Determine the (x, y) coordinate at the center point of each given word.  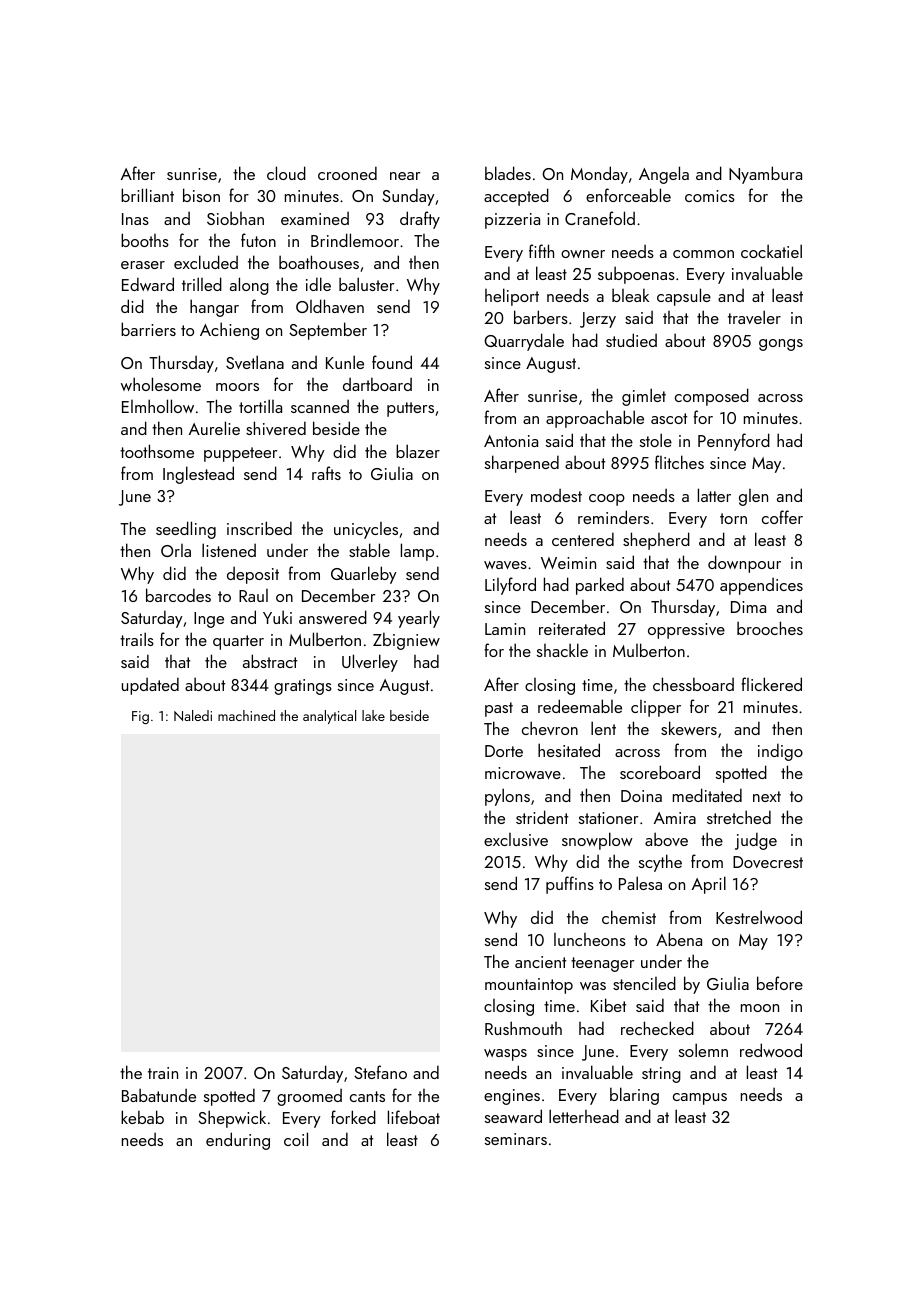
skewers (689, 728)
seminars (516, 1139)
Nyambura (765, 175)
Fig (140, 717)
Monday (599, 175)
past (499, 709)
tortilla (260, 406)
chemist (629, 917)
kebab (142, 1117)
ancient (540, 962)
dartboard (377, 384)
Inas (135, 219)
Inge (209, 620)
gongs (781, 345)
